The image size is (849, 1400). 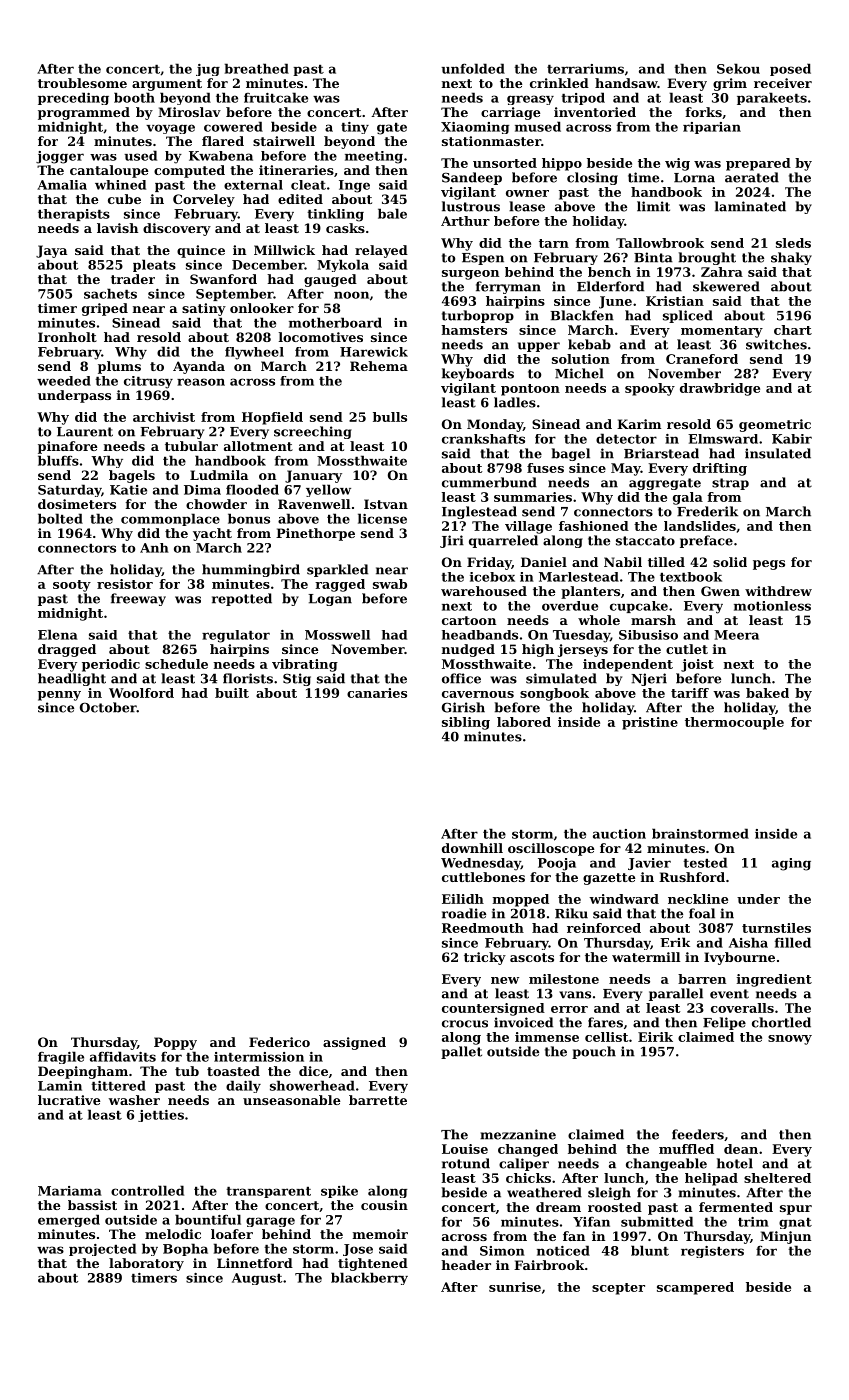 What do you see at coordinates (618, 1289) in the document?
I see `scepter` at bounding box center [618, 1289].
